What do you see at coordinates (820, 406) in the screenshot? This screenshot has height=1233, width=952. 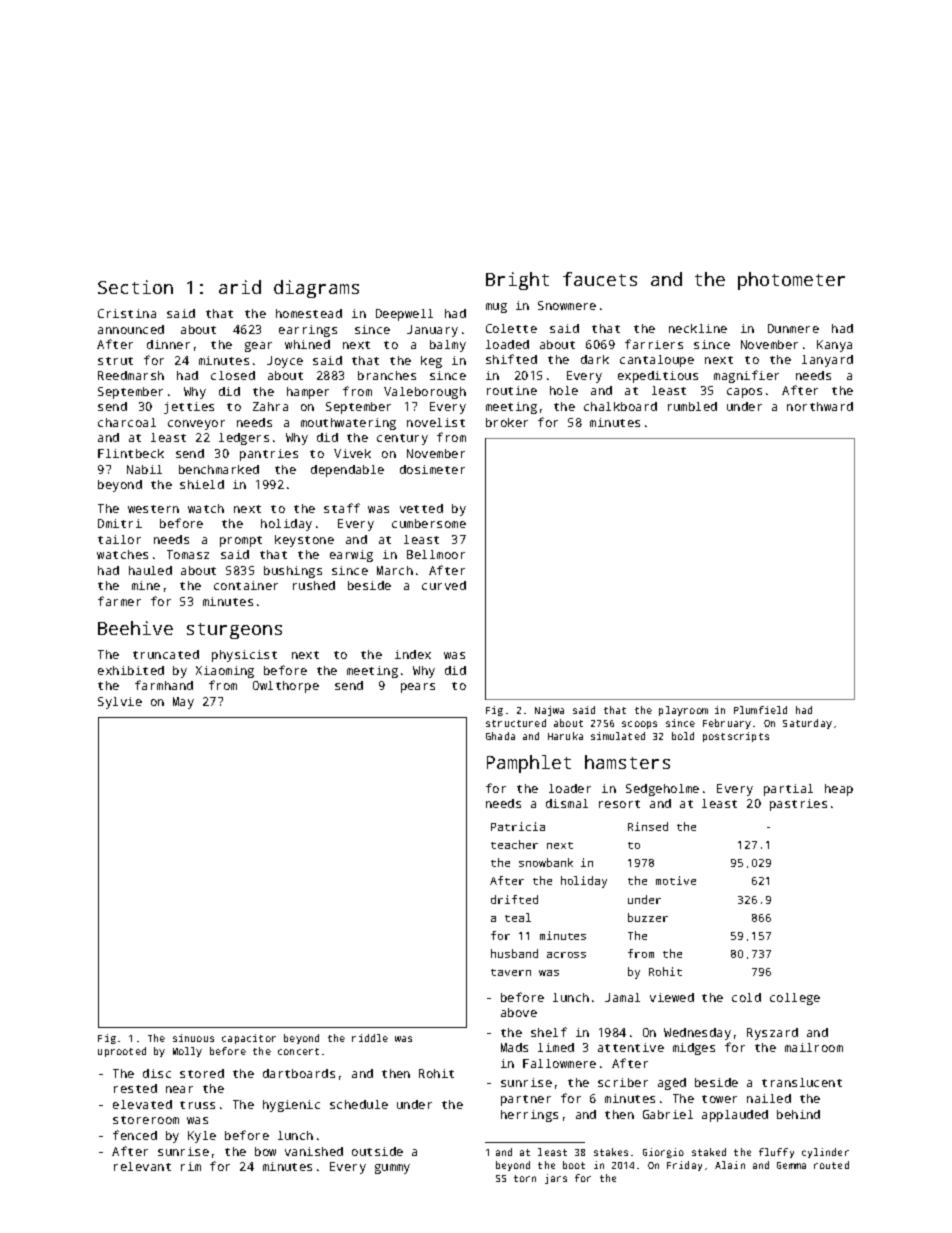 I see `northward` at bounding box center [820, 406].
